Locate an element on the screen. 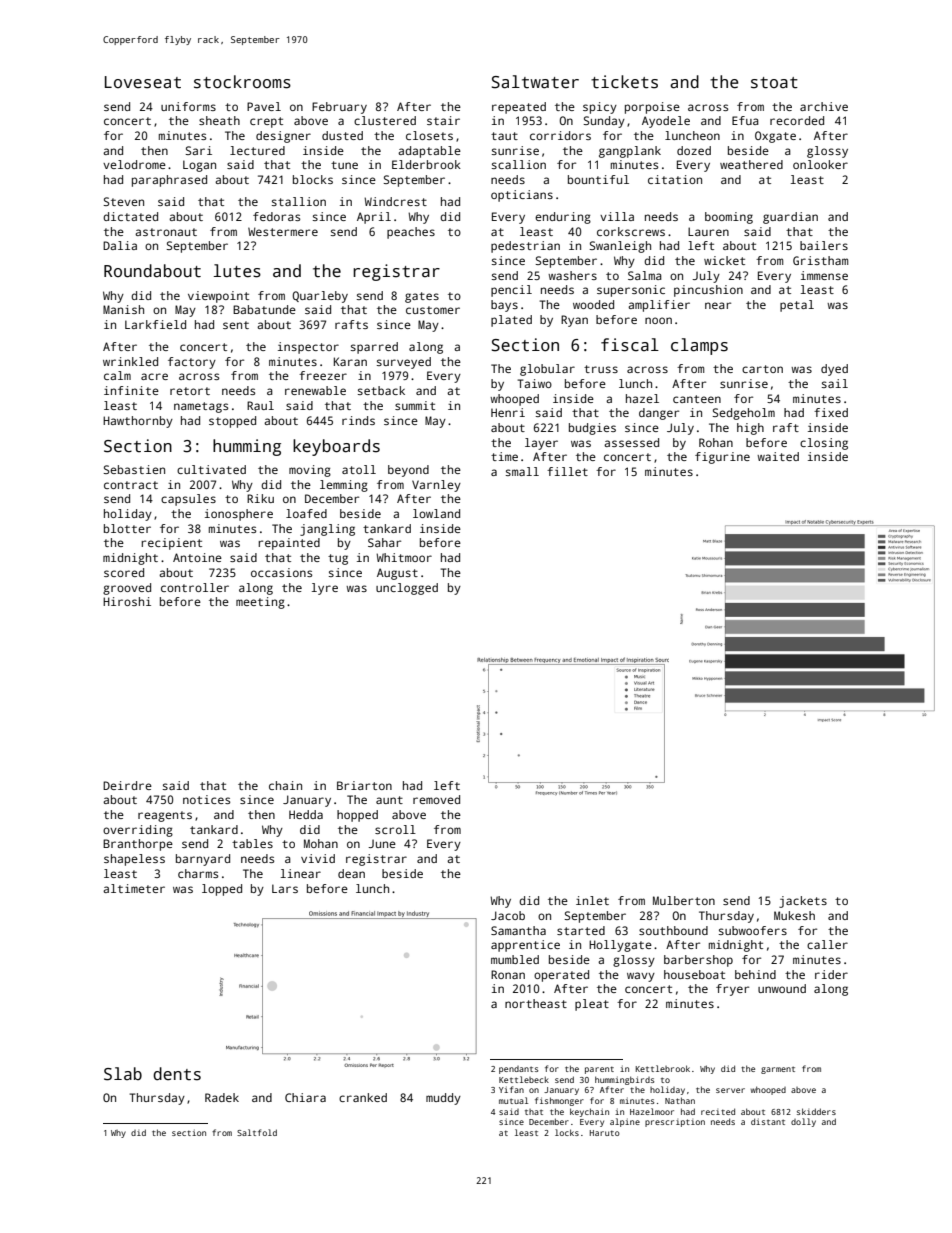  Saltfold is located at coordinates (257, 1132).
